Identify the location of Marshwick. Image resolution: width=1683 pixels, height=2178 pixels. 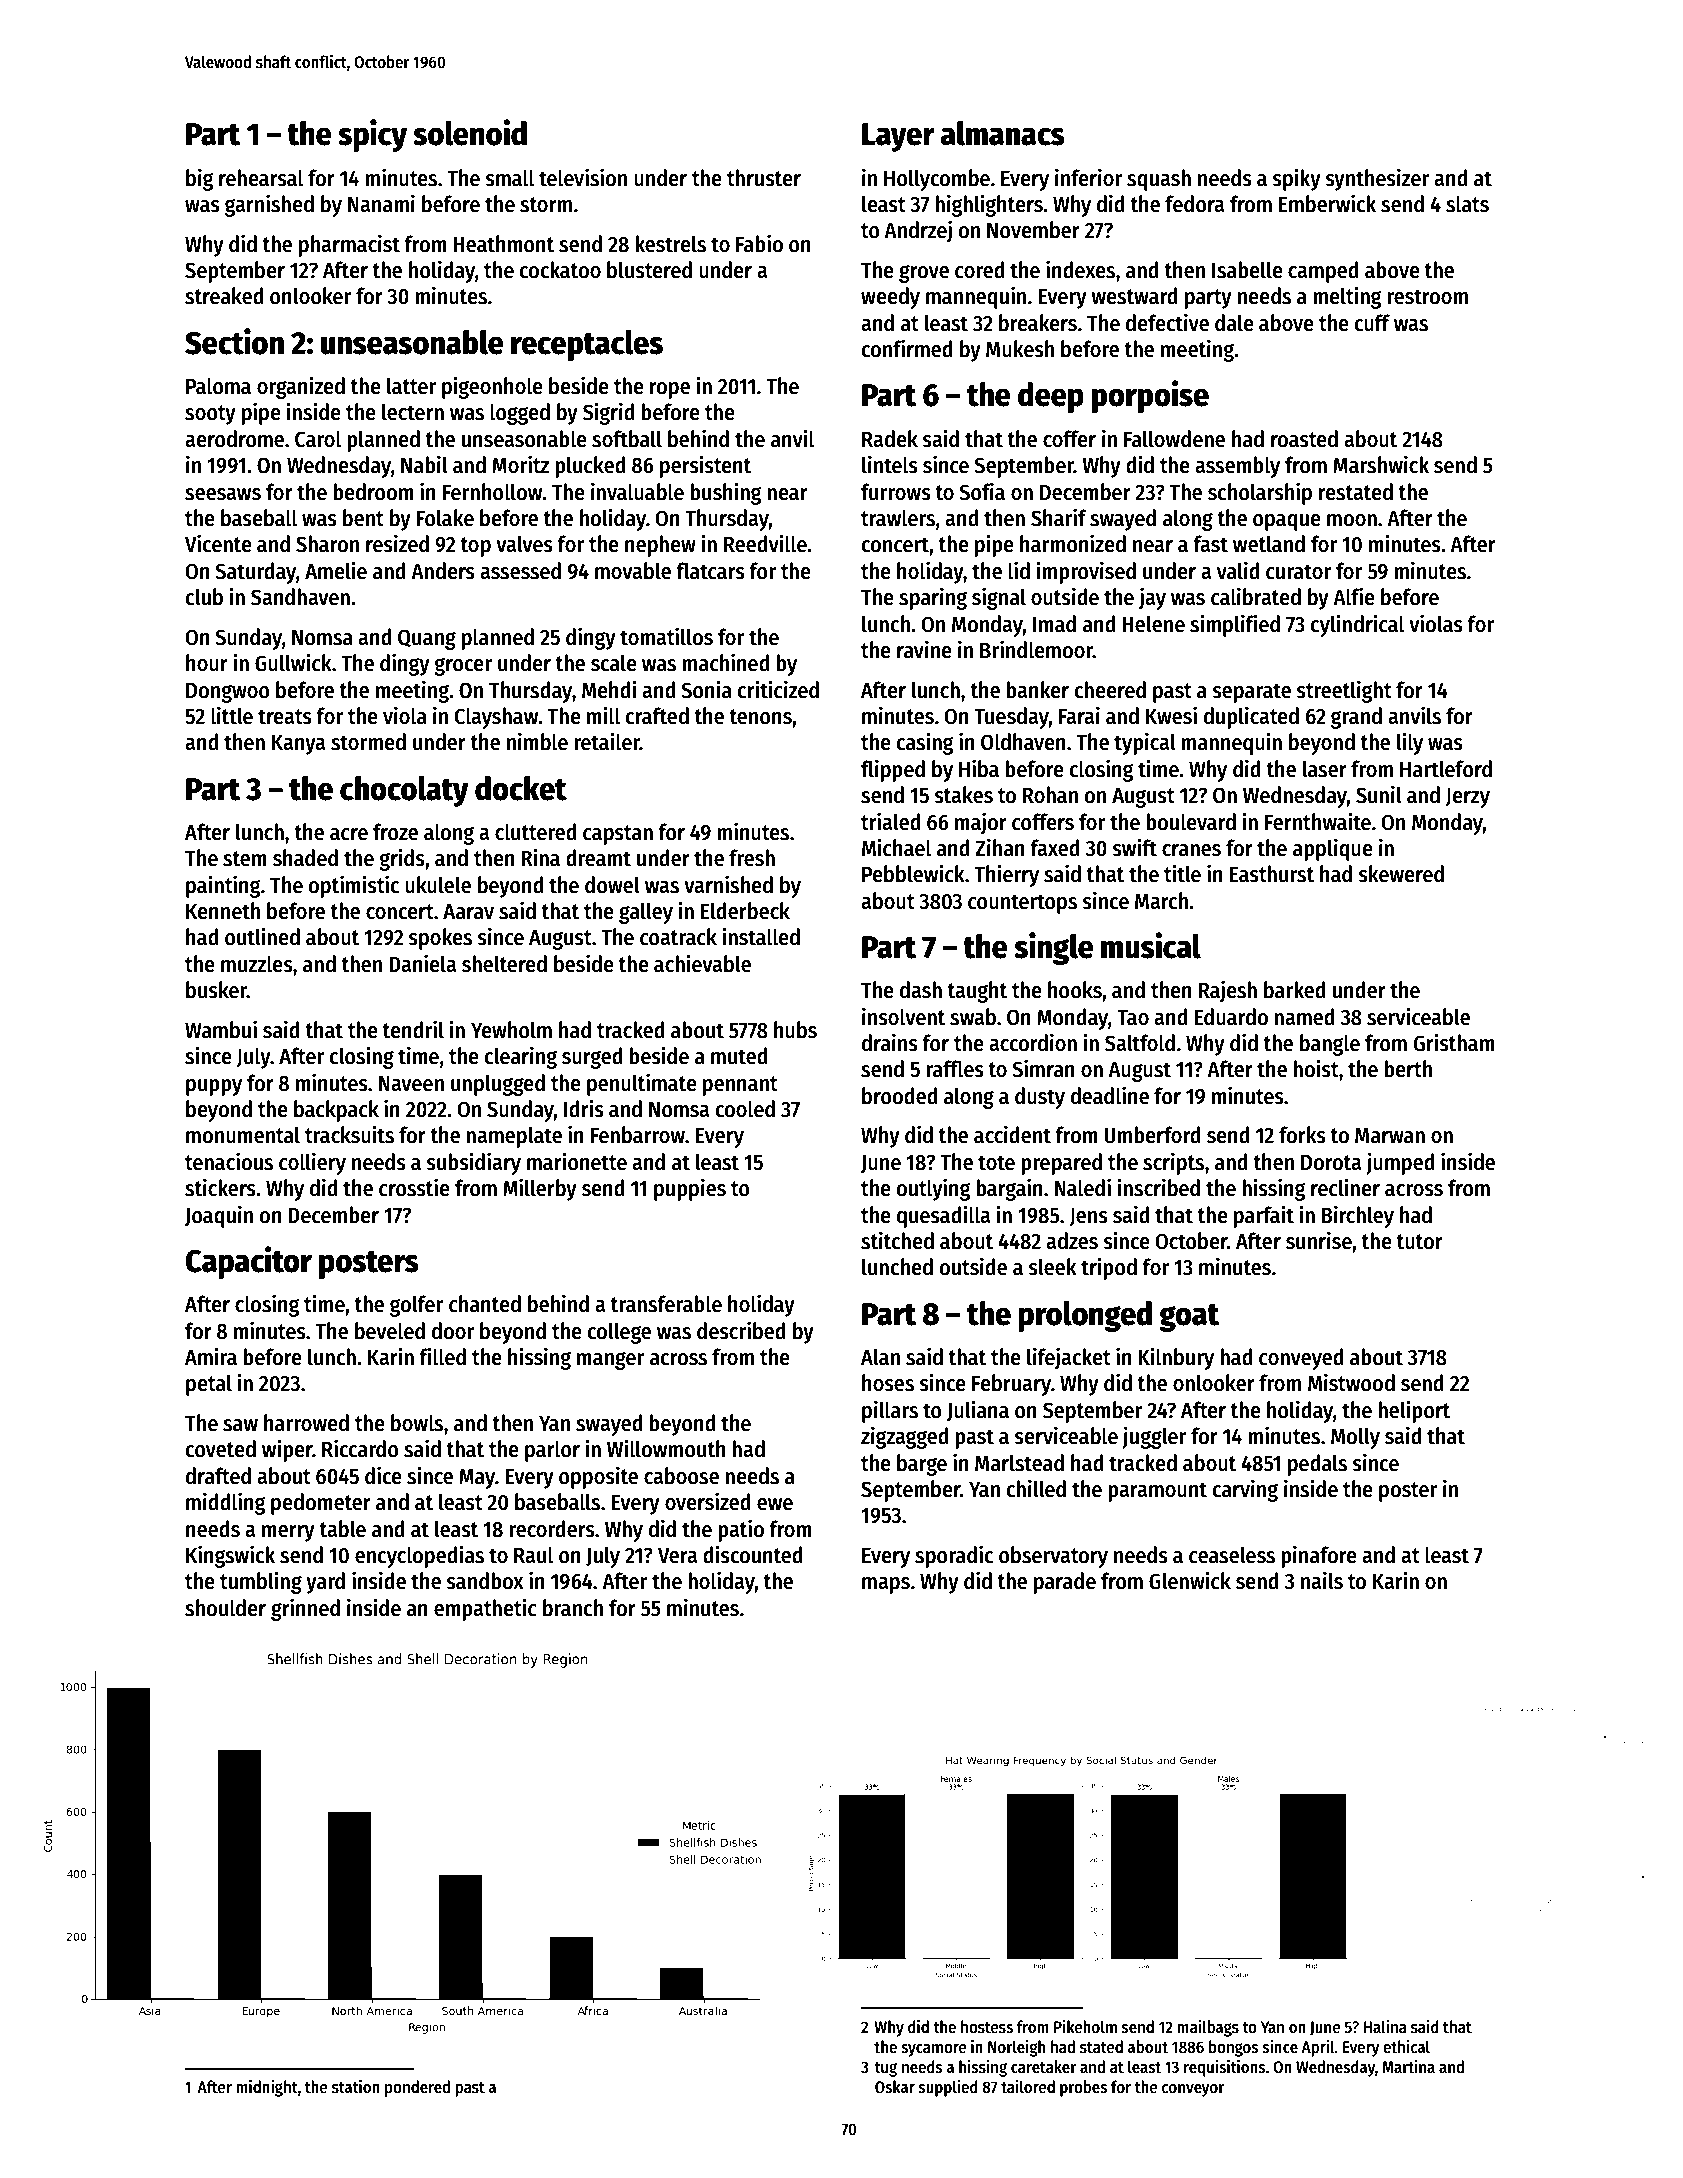
(1381, 464).
